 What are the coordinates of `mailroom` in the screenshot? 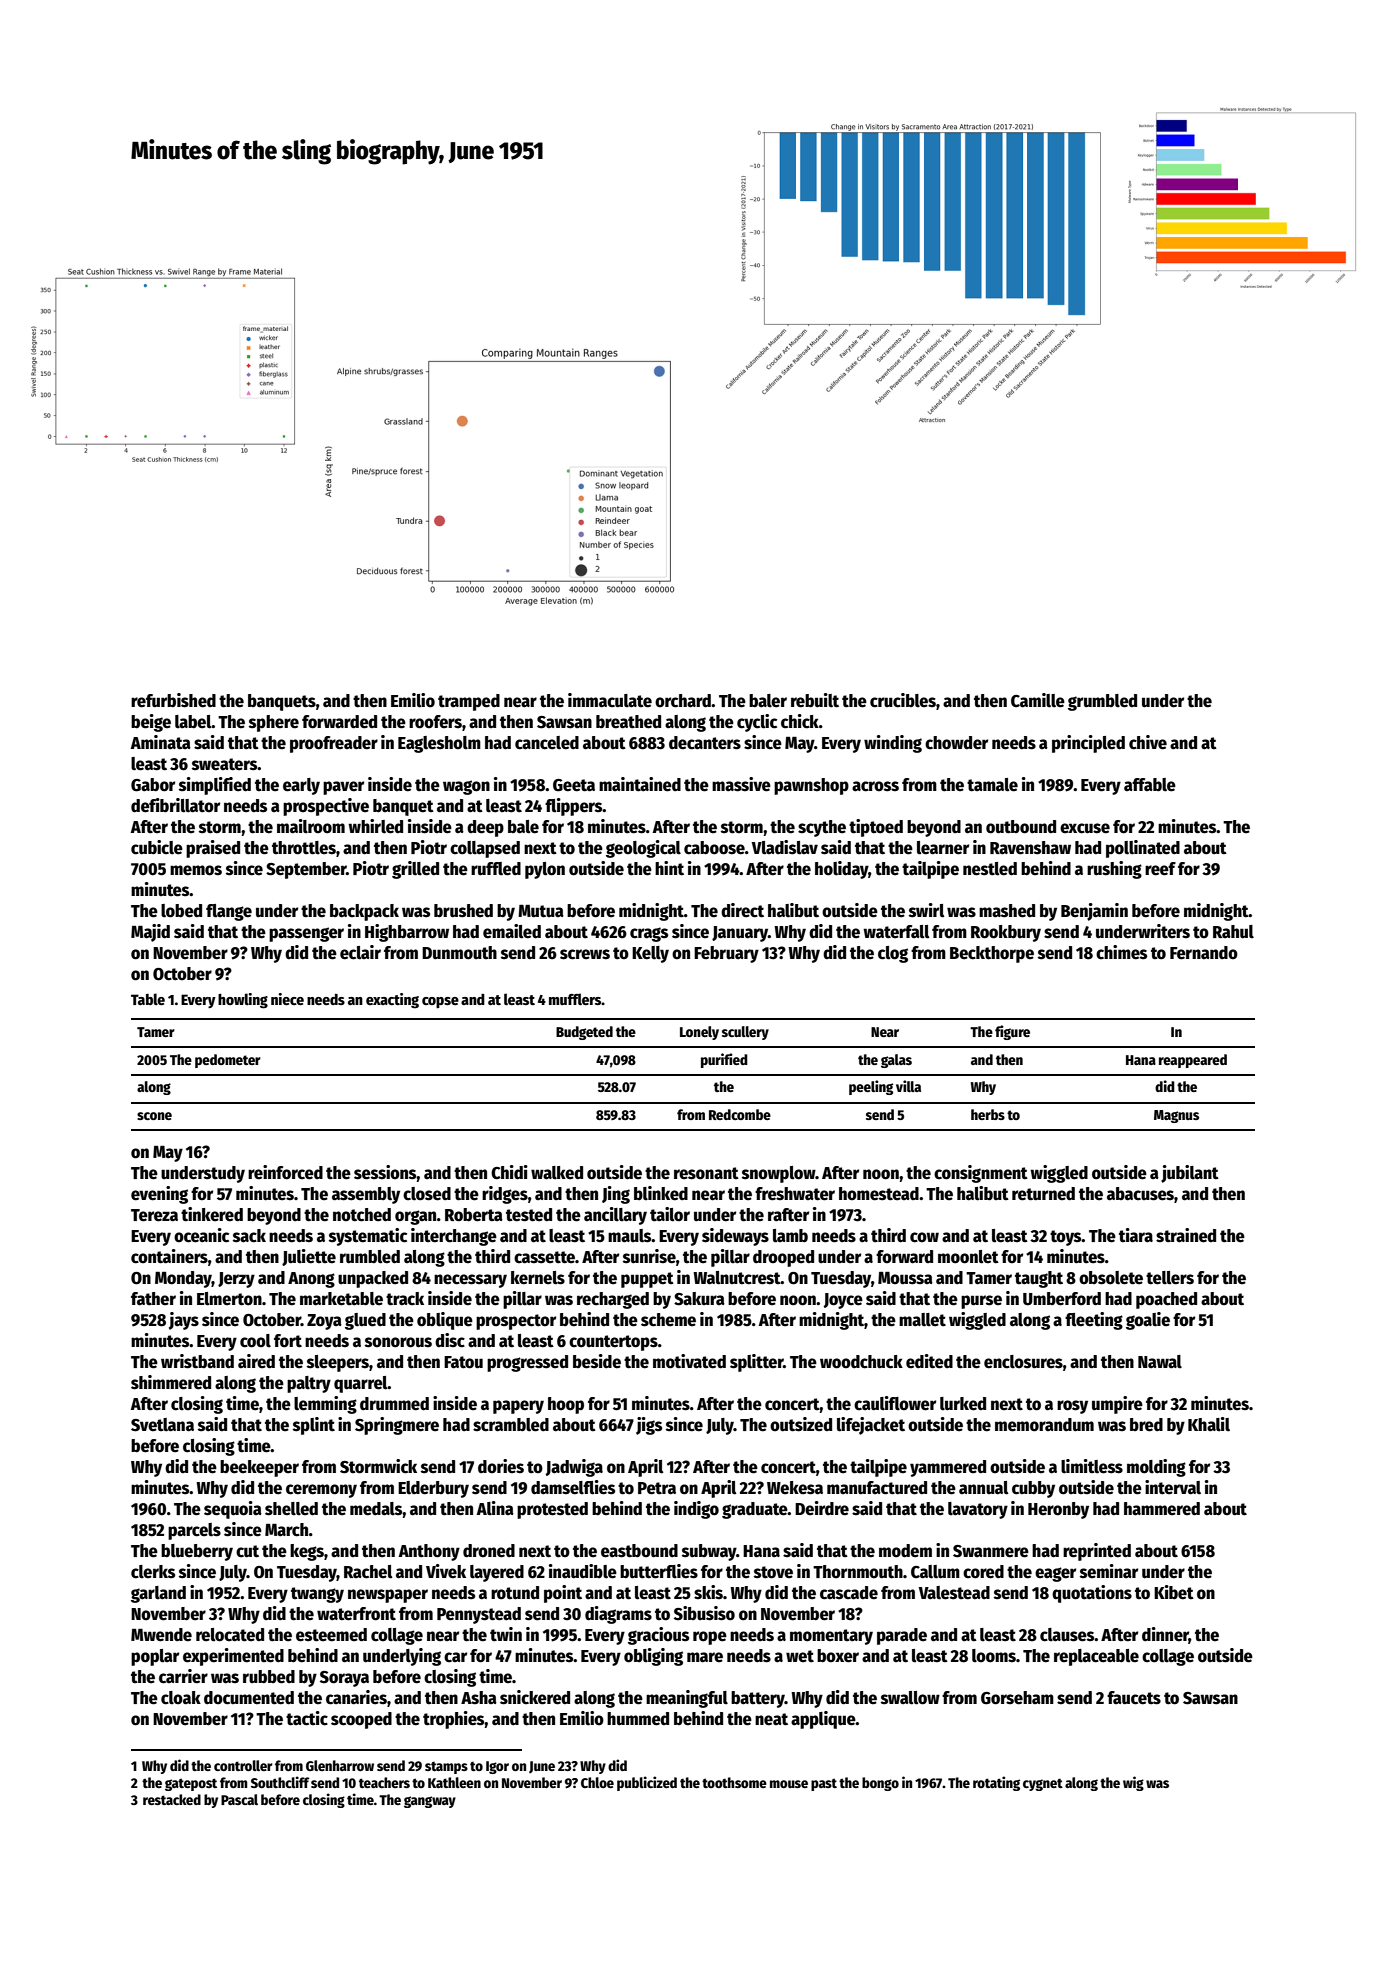 It's located at (311, 826).
